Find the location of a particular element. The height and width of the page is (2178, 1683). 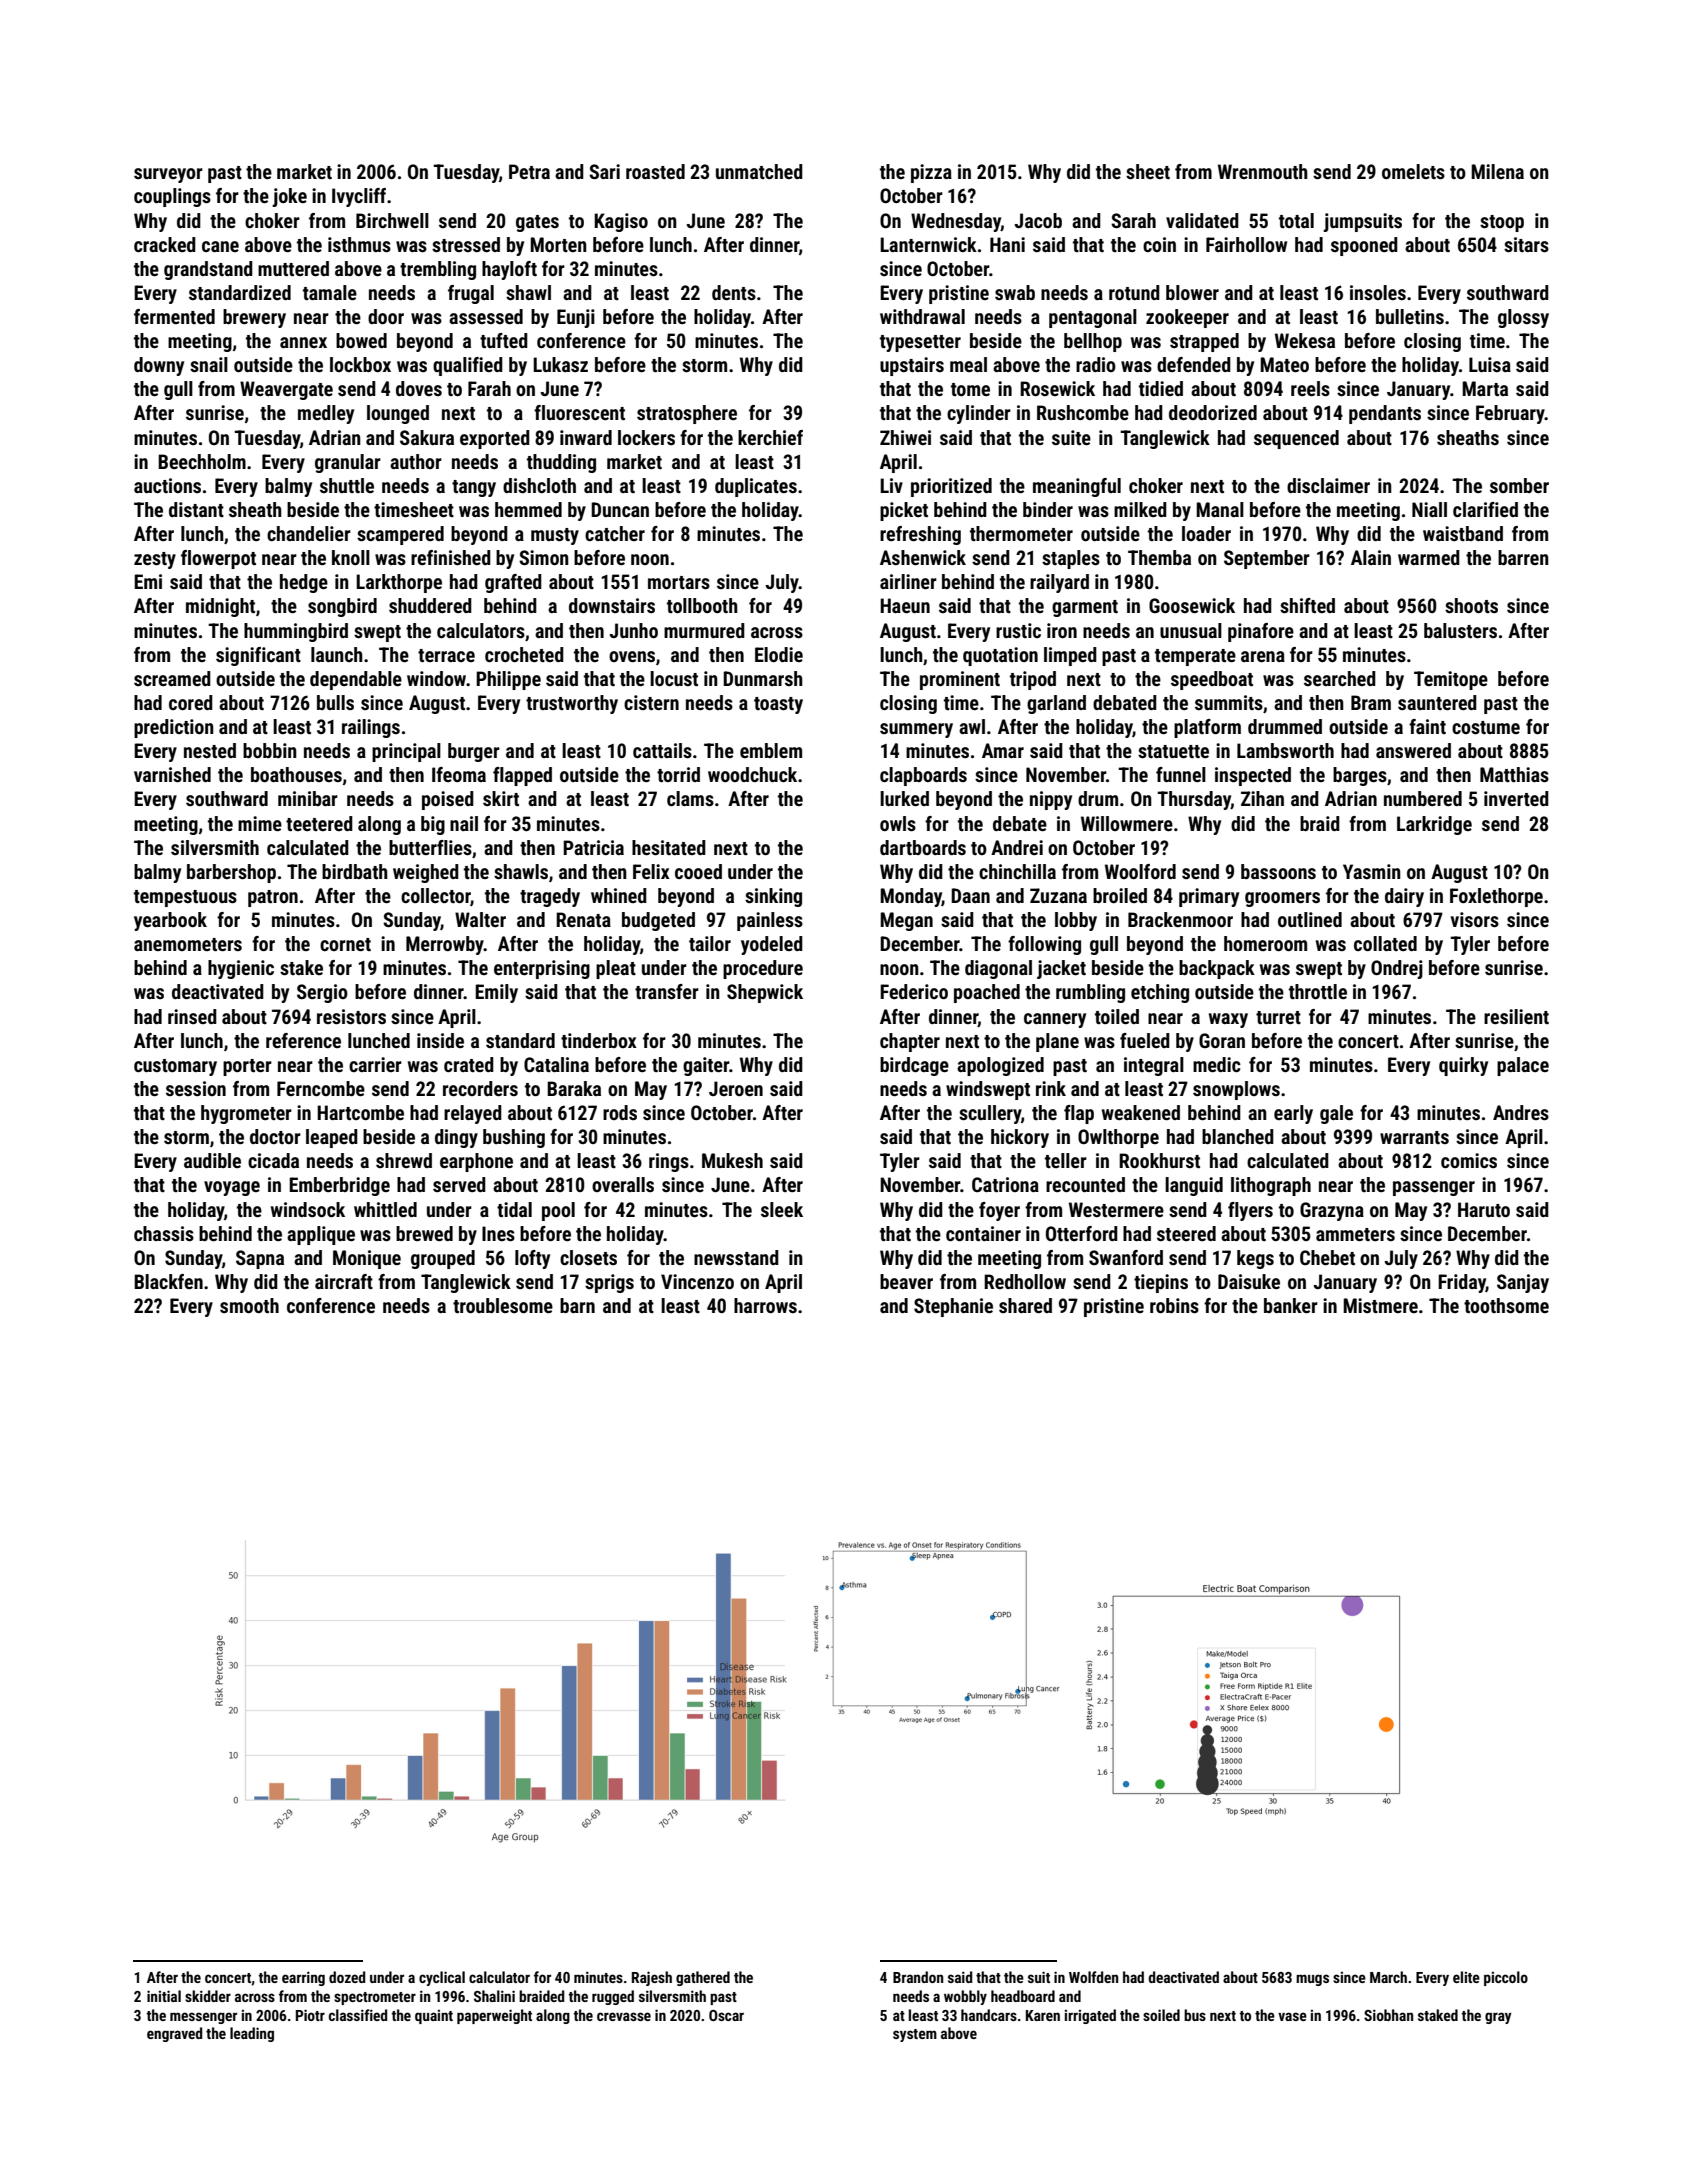

Rajesh is located at coordinates (652, 1978).
